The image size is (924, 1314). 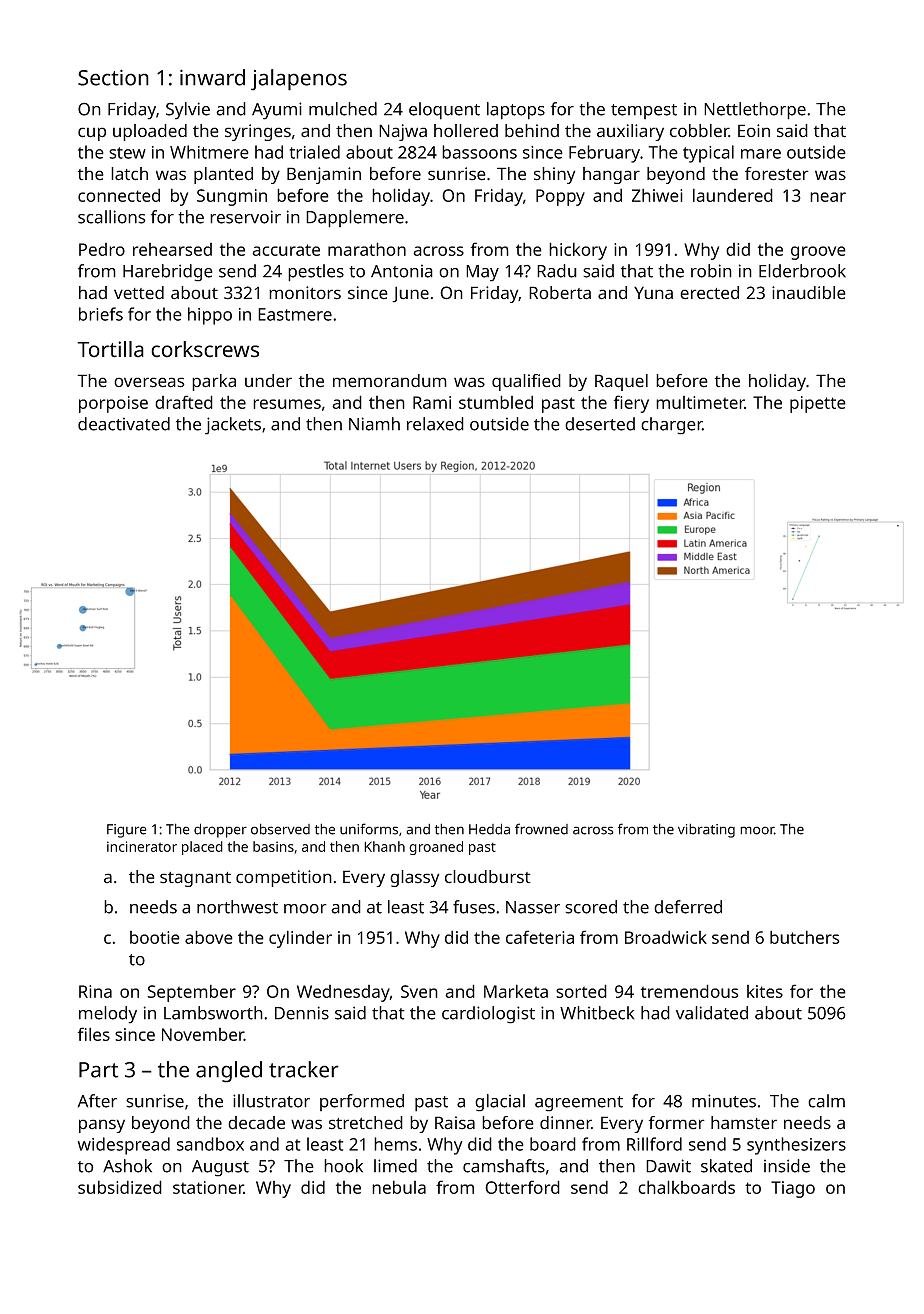 What do you see at coordinates (755, 111) in the document?
I see `Nettlethorpe` at bounding box center [755, 111].
